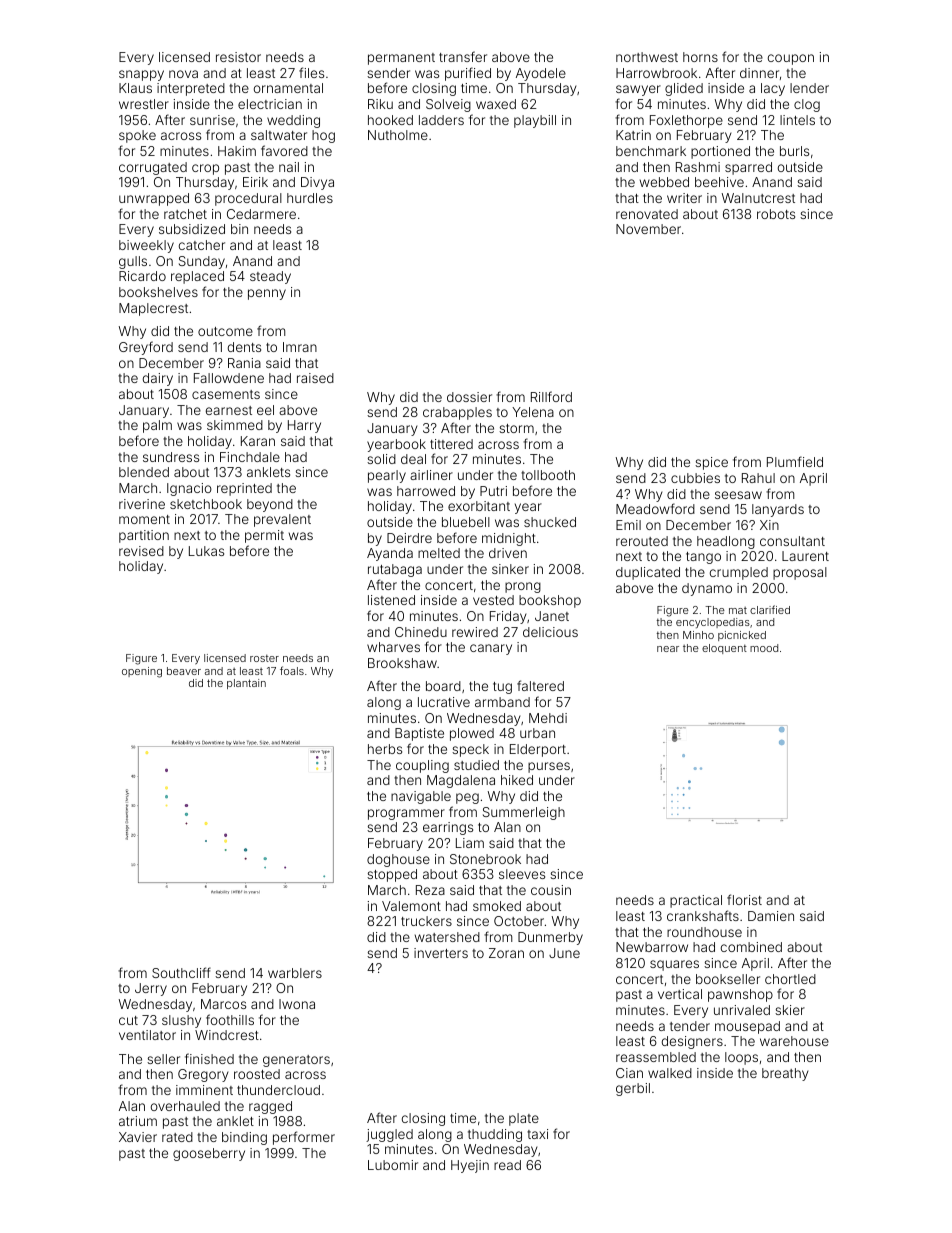  I want to click on northwest, so click(647, 57).
